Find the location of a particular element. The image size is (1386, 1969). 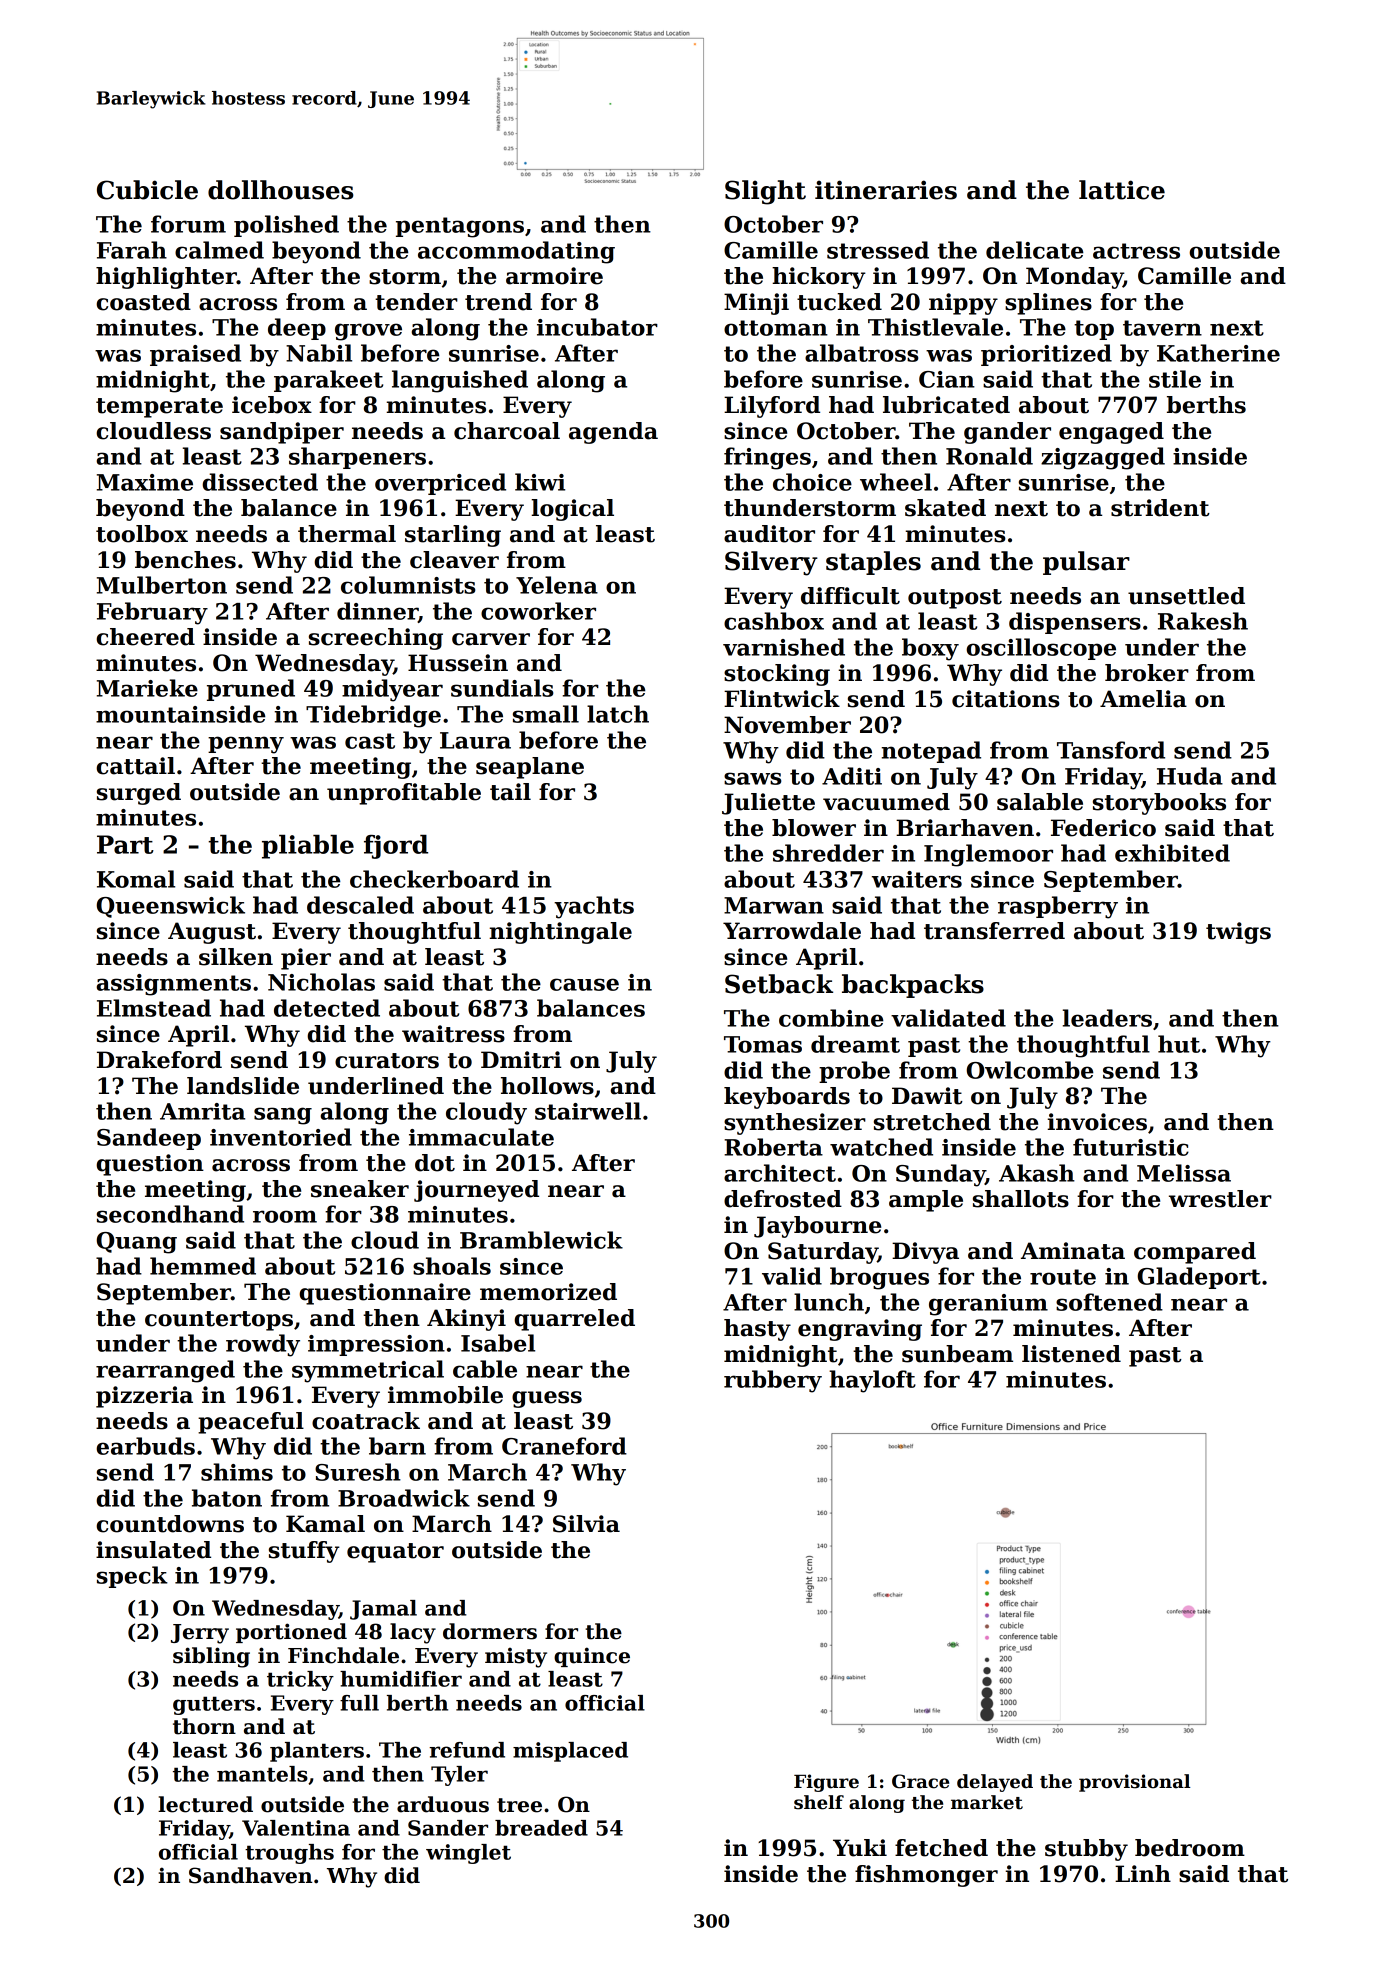

portioned is located at coordinates (291, 1633).
